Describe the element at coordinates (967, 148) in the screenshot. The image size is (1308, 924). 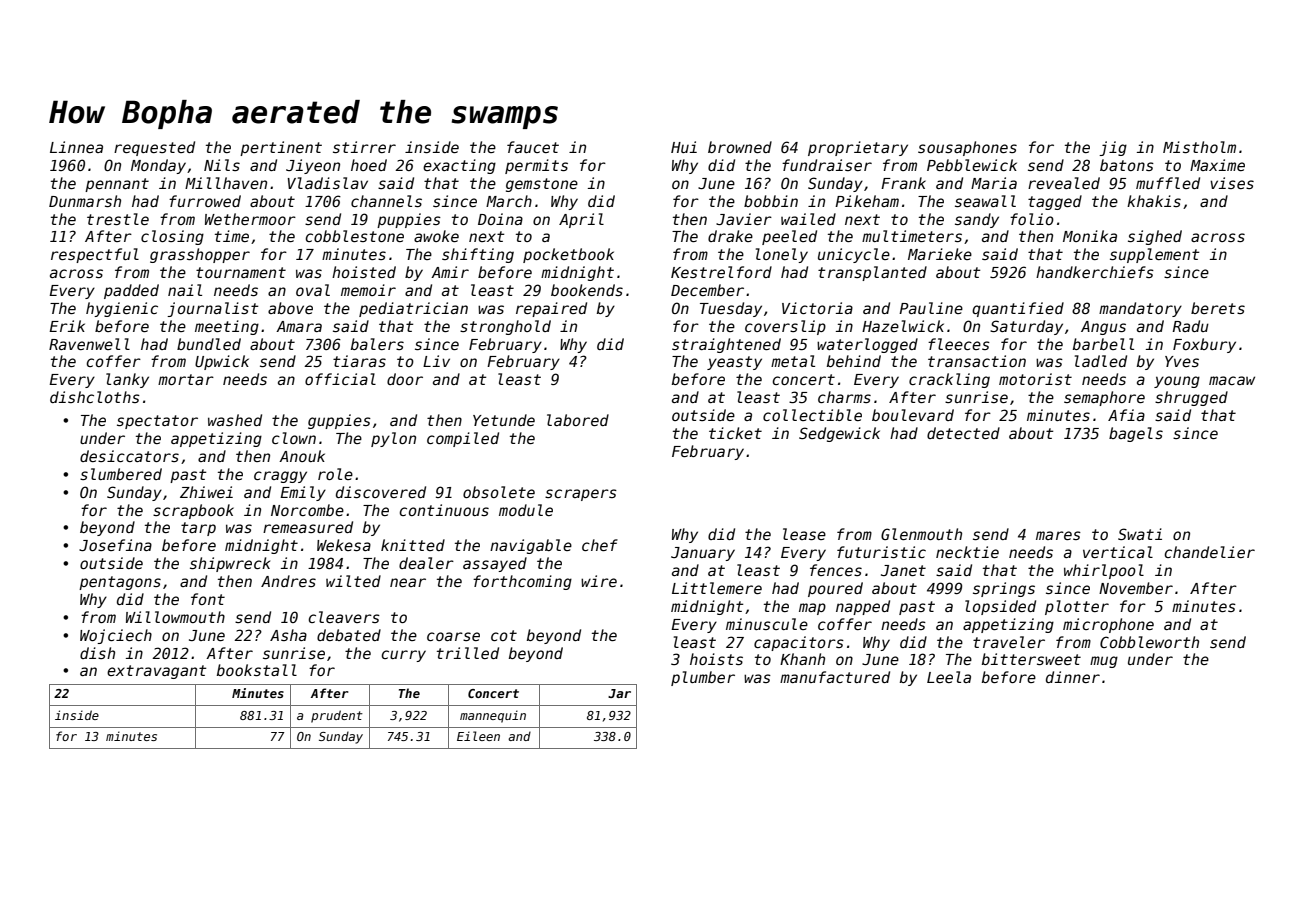
I see `sousaphones` at that location.
